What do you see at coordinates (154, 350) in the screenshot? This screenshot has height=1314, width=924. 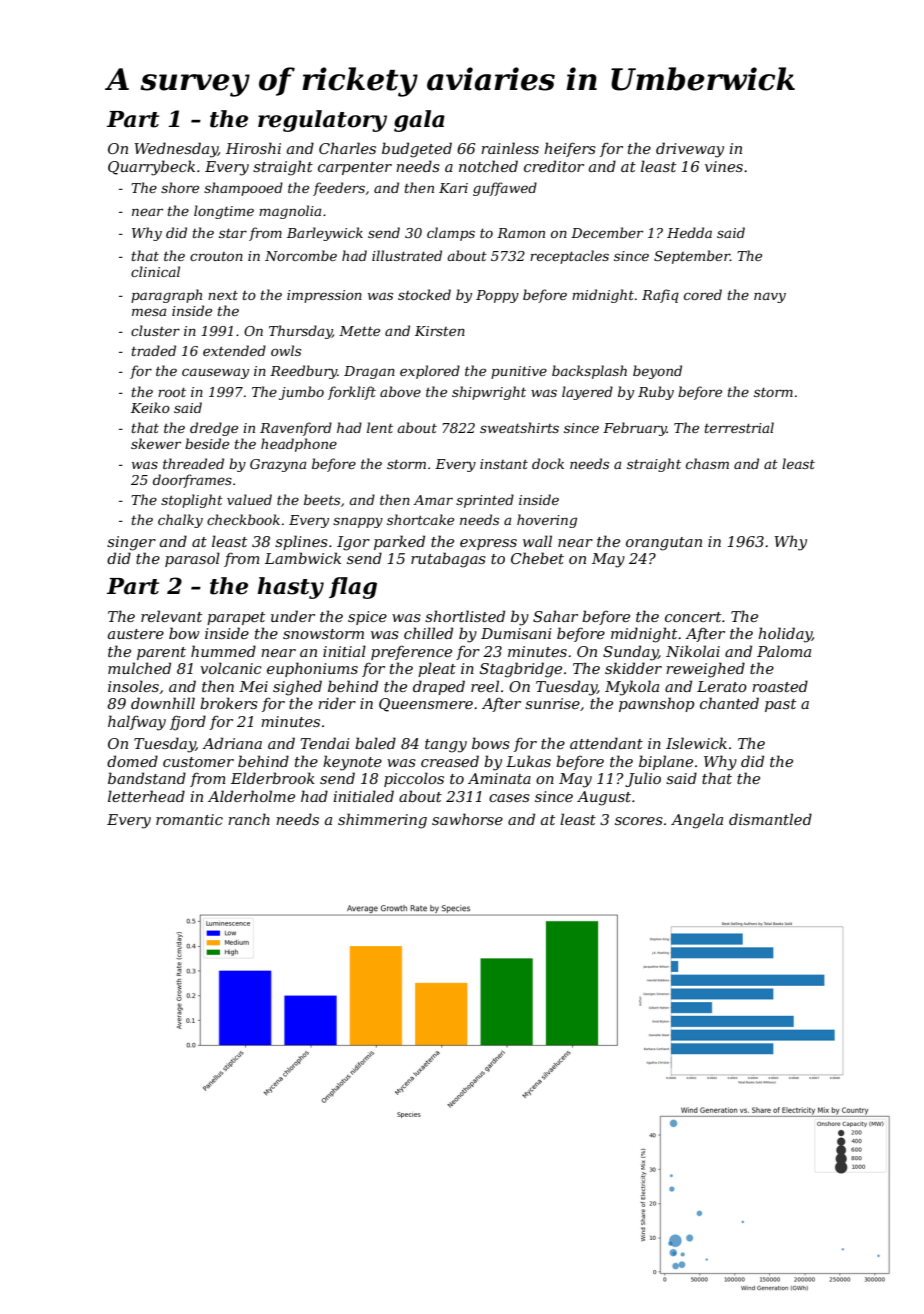 I see `traded` at bounding box center [154, 350].
